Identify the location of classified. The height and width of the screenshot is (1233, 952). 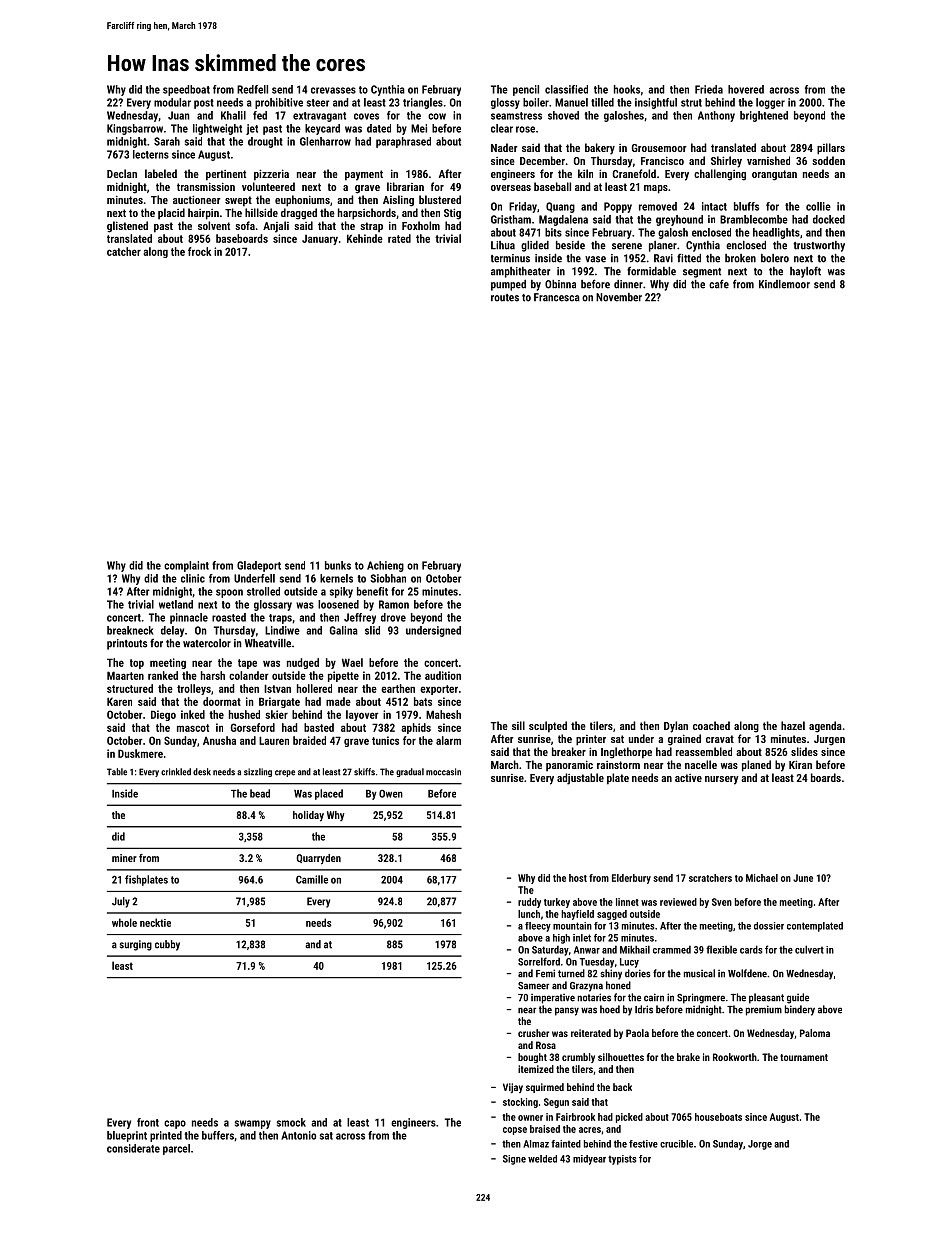
(566, 89).
